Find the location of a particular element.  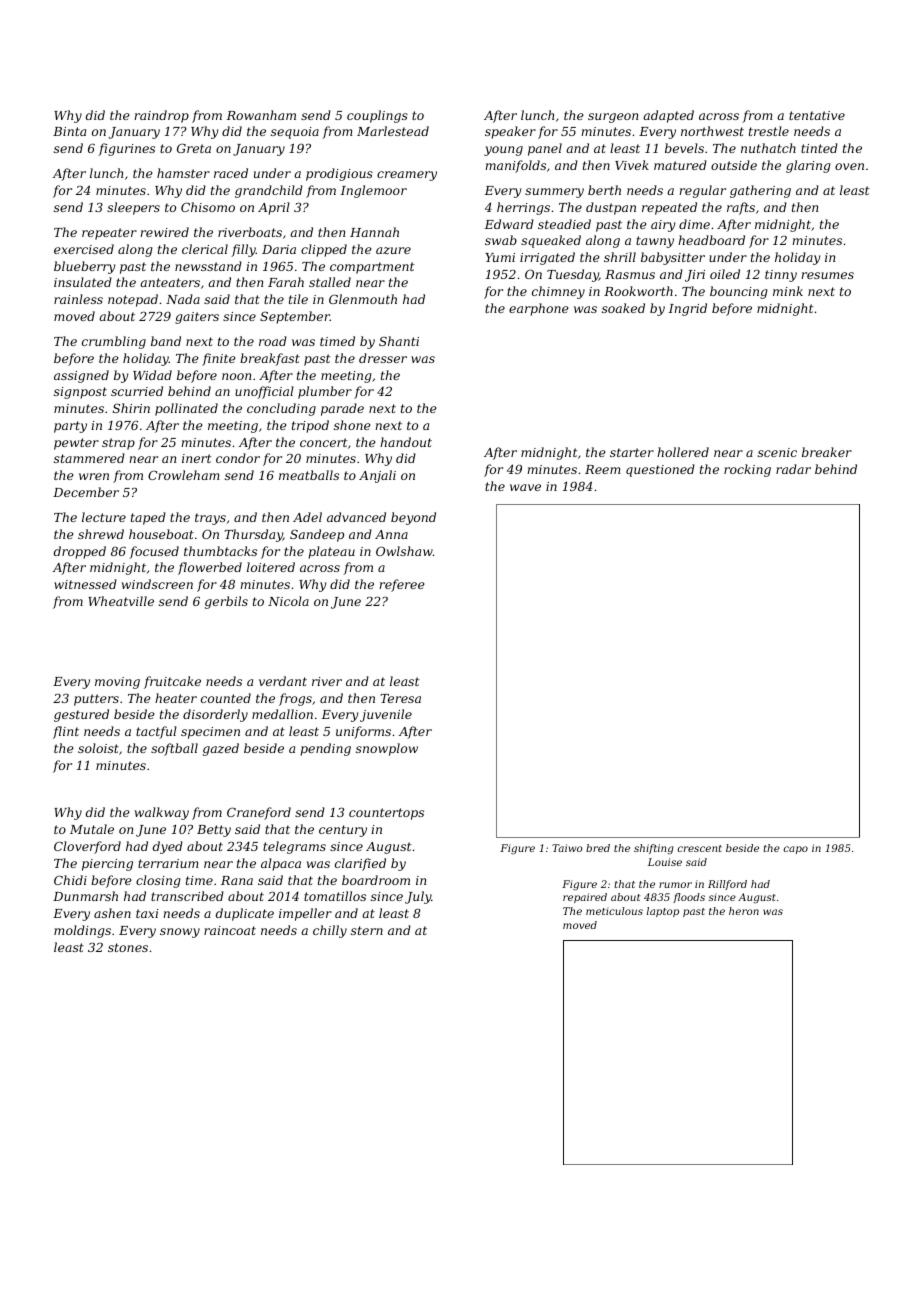

creamery is located at coordinates (407, 176).
